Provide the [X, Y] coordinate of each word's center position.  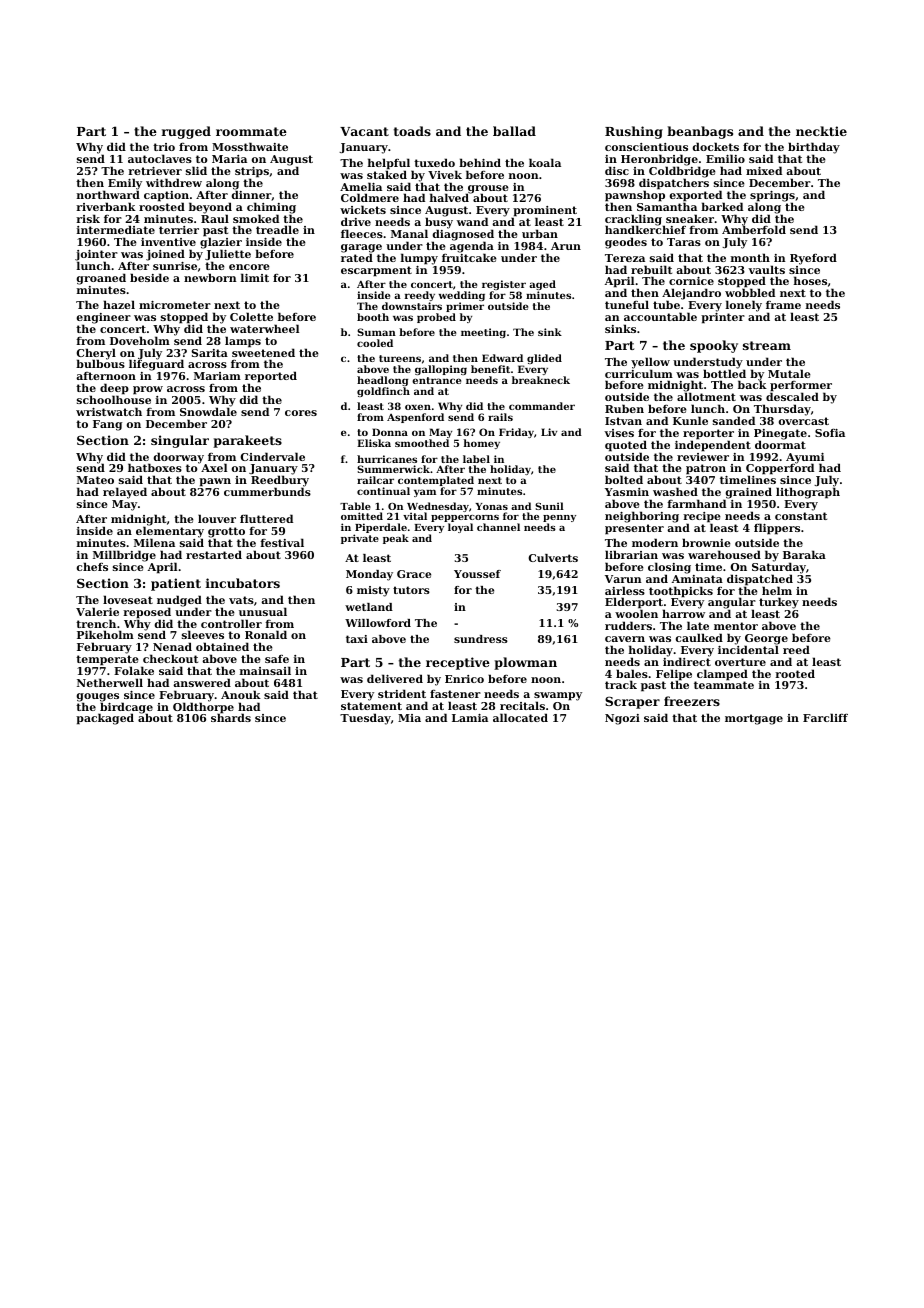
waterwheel [264, 328]
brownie [706, 542]
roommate [251, 131]
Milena [154, 542]
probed [436, 318]
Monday [369, 575]
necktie [821, 131]
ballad [514, 131]
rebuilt [651, 269]
